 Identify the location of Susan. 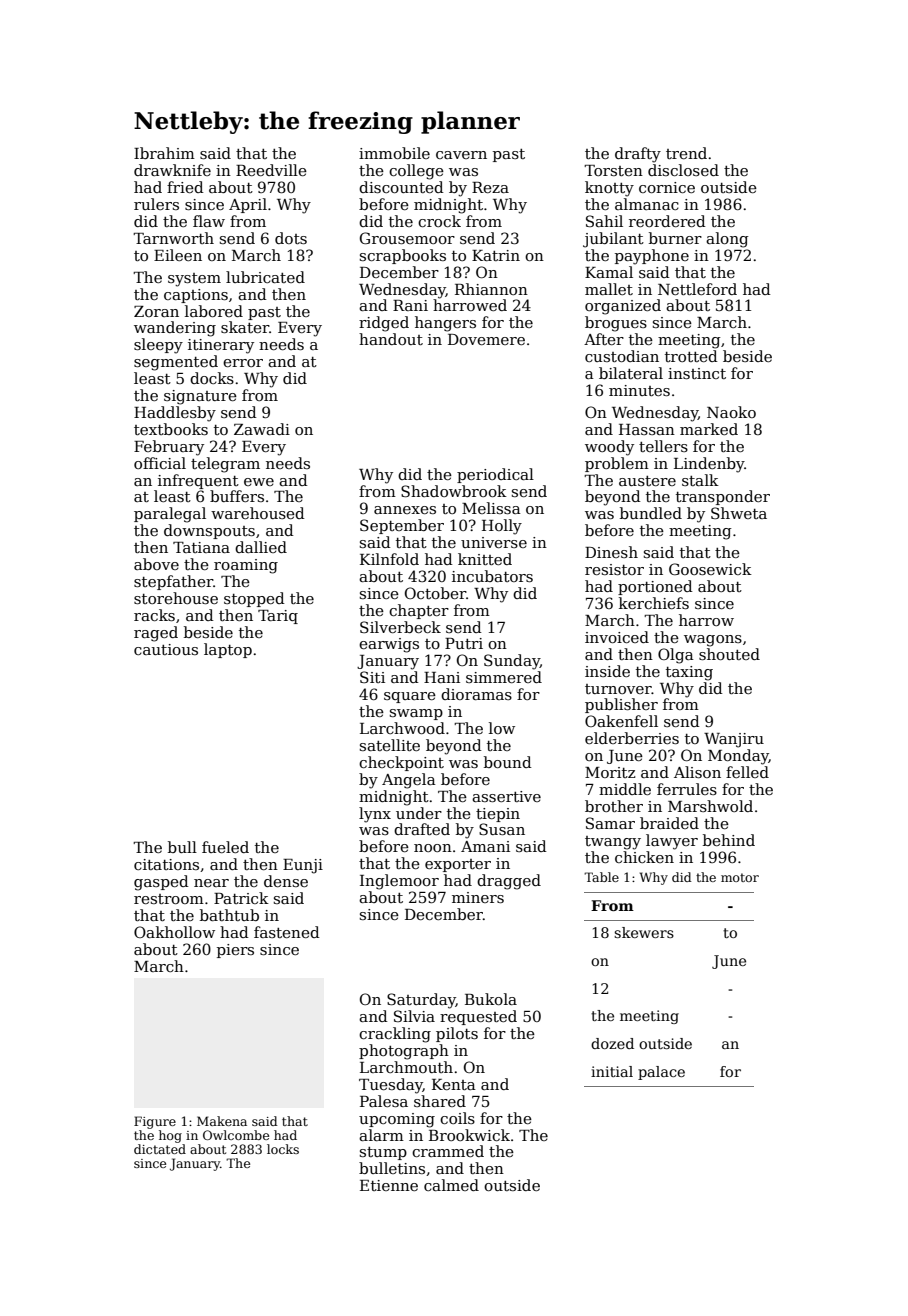
(502, 829).
